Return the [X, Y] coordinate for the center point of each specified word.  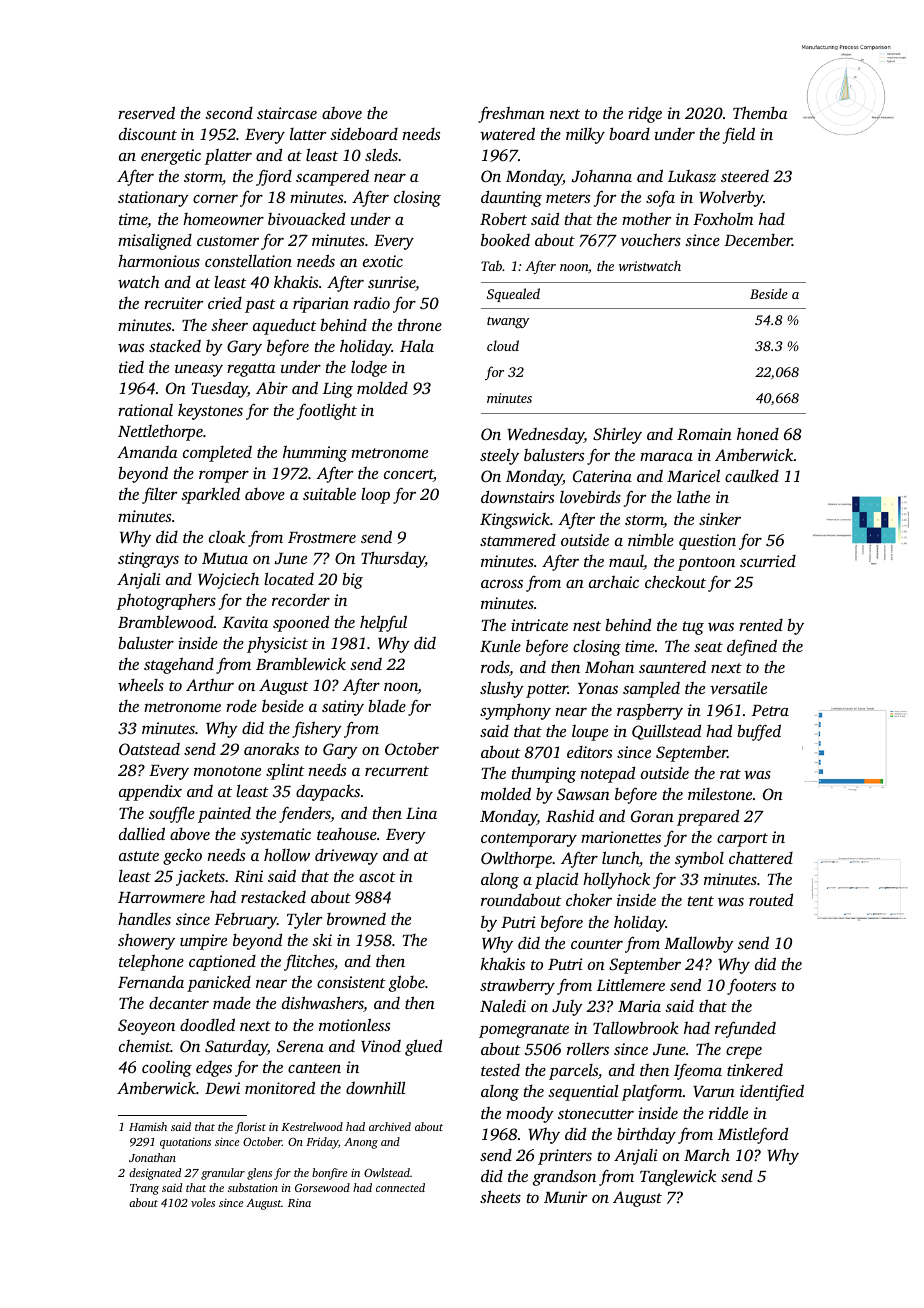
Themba [760, 112]
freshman [511, 114]
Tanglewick [678, 1177]
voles [203, 1202]
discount [148, 133]
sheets [500, 1196]
